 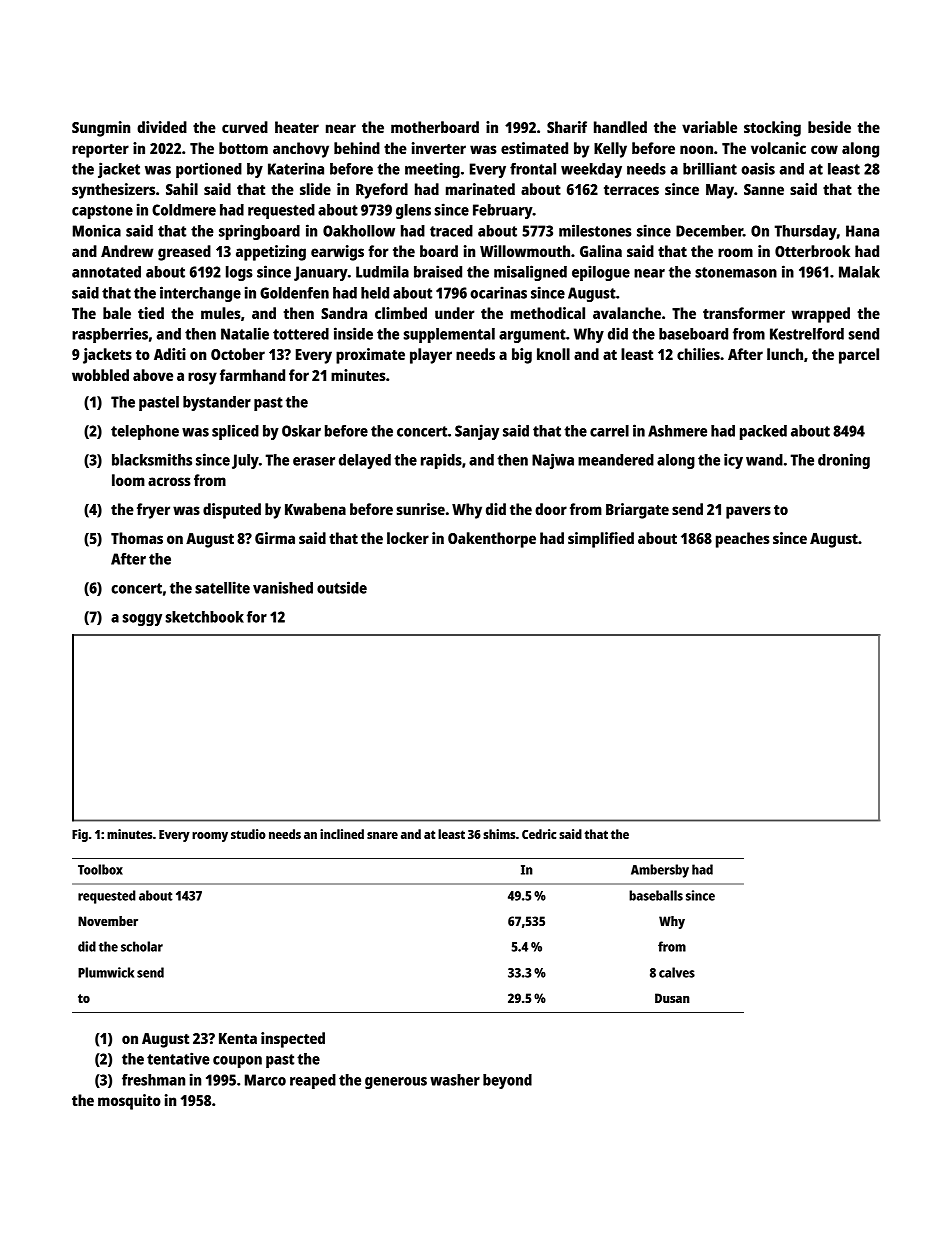 What do you see at coordinates (507, 1081) in the image?
I see `beyond` at bounding box center [507, 1081].
